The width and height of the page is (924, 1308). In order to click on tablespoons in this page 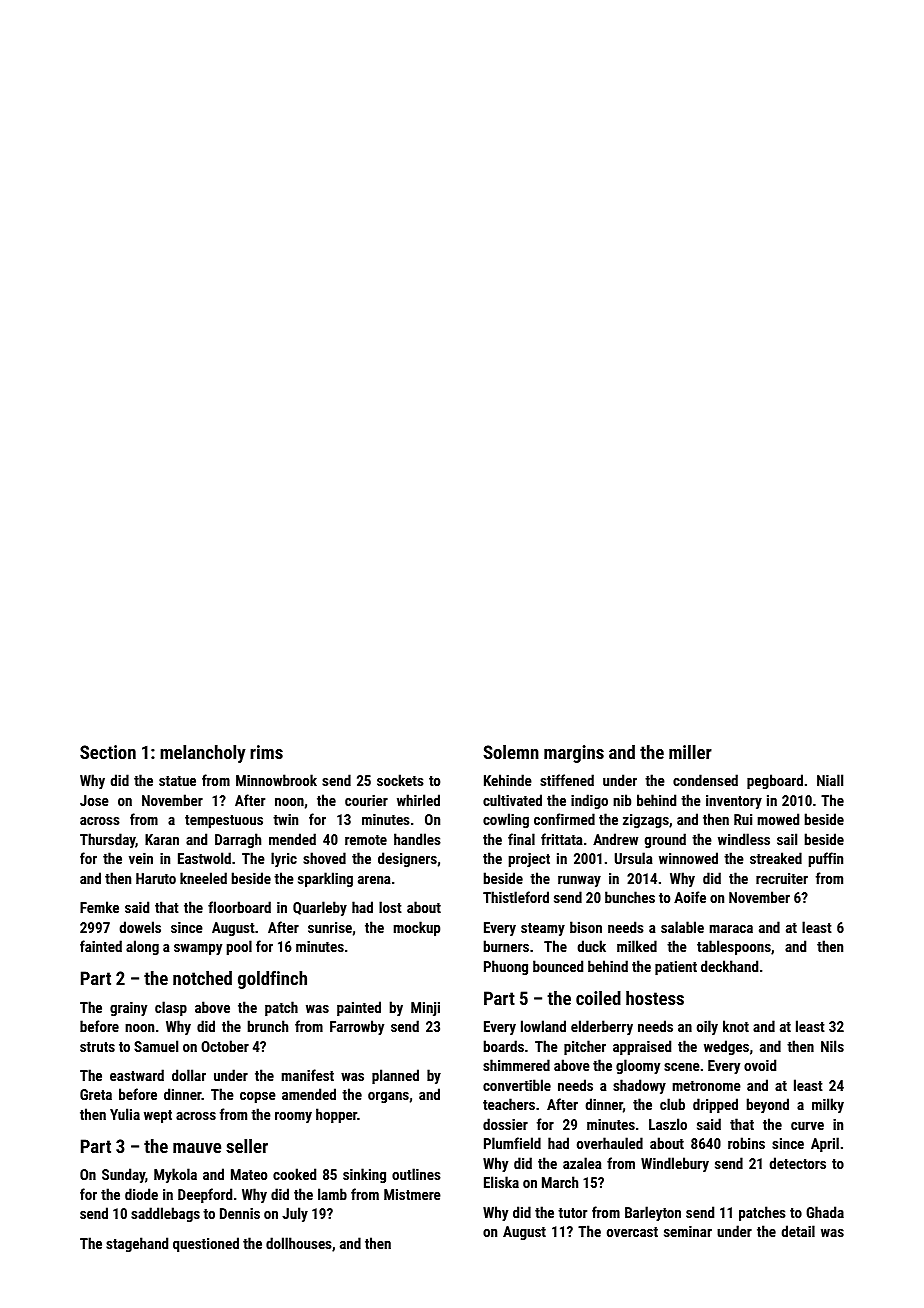, I will do `click(734, 947)`.
